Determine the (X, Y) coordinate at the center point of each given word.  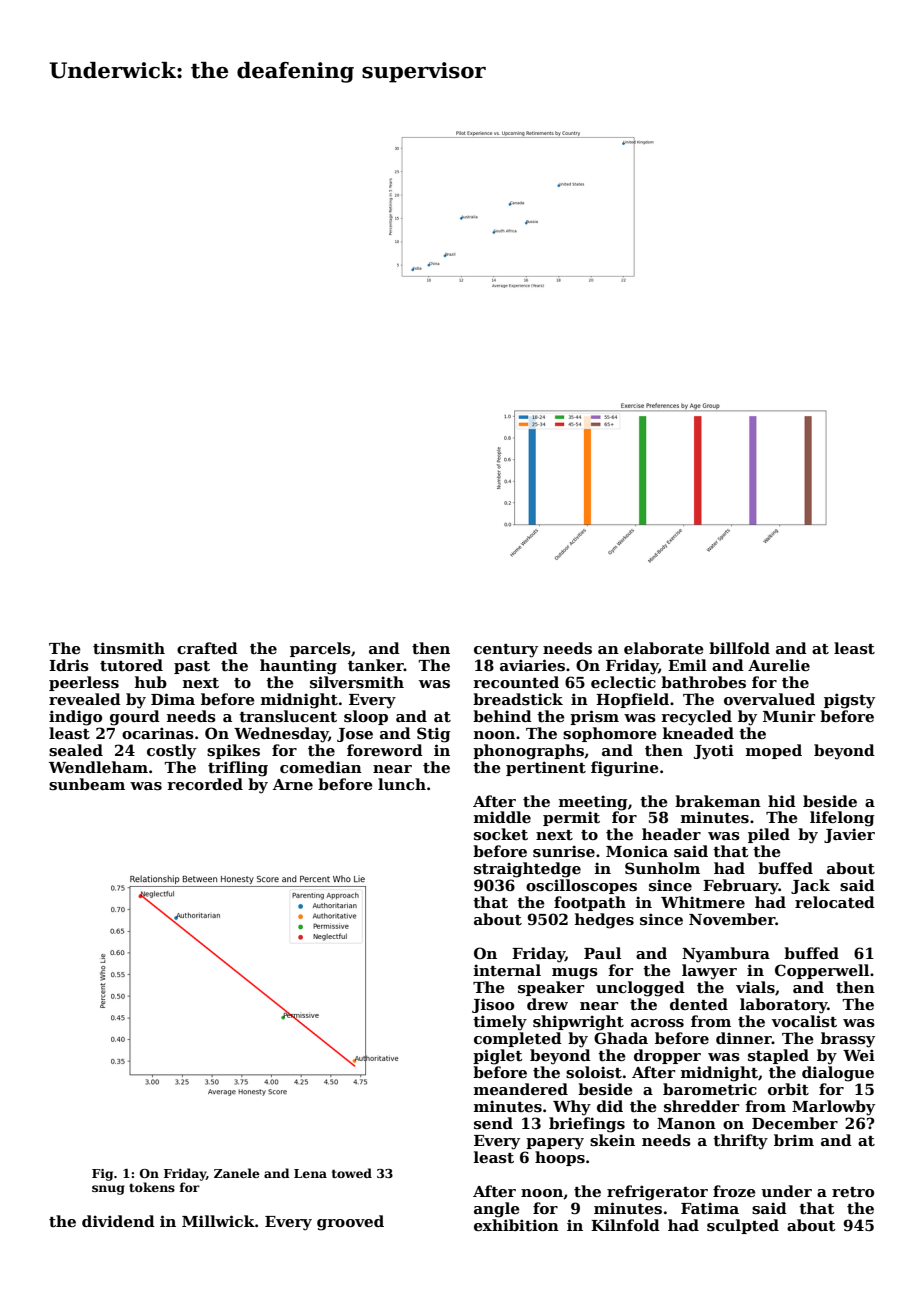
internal (507, 970)
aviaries (532, 665)
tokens (152, 1187)
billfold (739, 648)
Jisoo (493, 1005)
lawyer (709, 972)
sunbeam (87, 784)
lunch (402, 784)
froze (734, 1191)
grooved (350, 1223)
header (671, 834)
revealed (85, 699)
